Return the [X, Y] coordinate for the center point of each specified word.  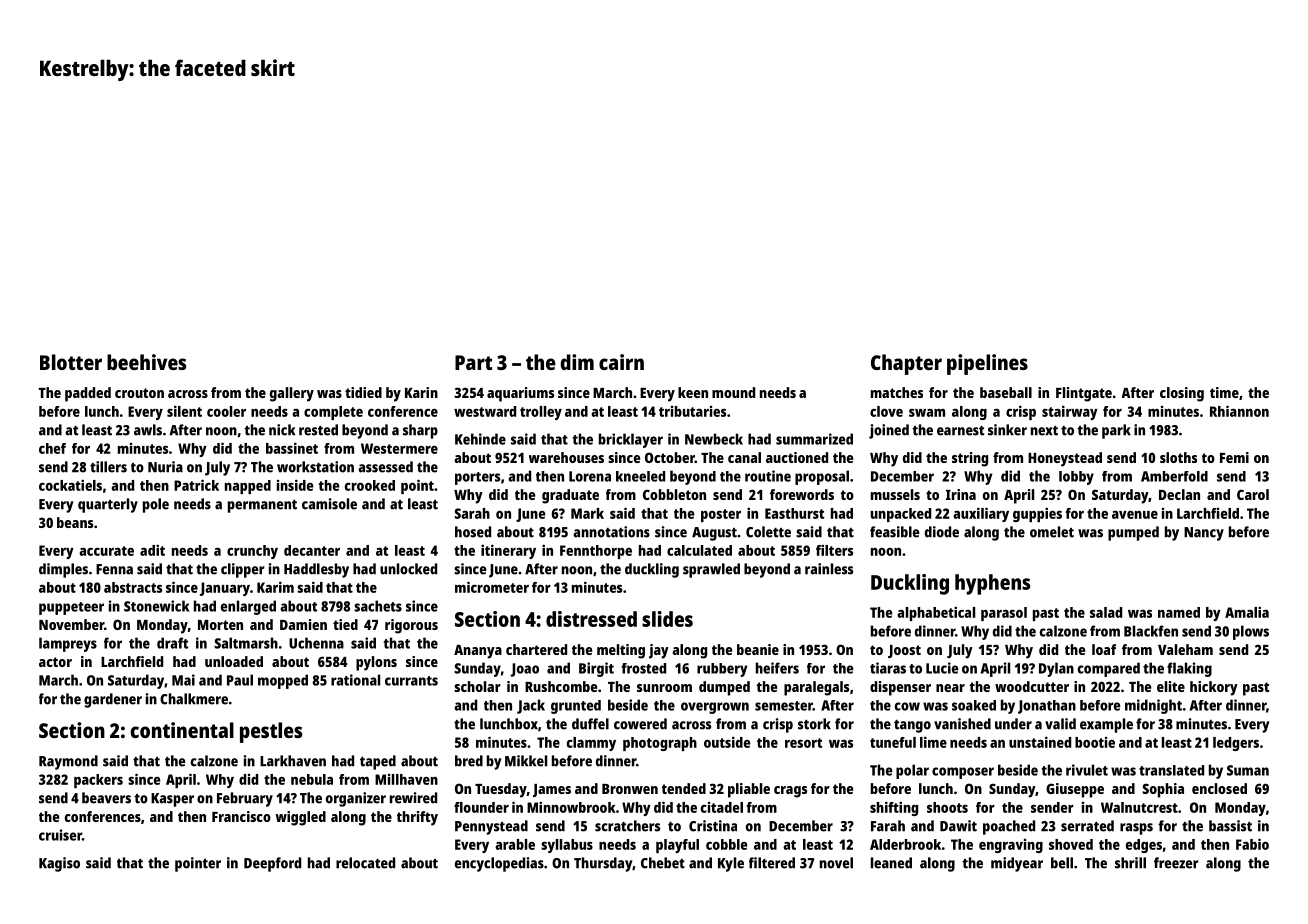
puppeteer [71, 608]
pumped [1133, 533]
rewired [413, 798]
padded [88, 394]
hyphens [992, 584]
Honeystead [1065, 459]
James [552, 790]
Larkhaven [293, 761]
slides [667, 619]
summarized [814, 439]
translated [1171, 770]
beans [75, 522]
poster [721, 515]
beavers [106, 798]
